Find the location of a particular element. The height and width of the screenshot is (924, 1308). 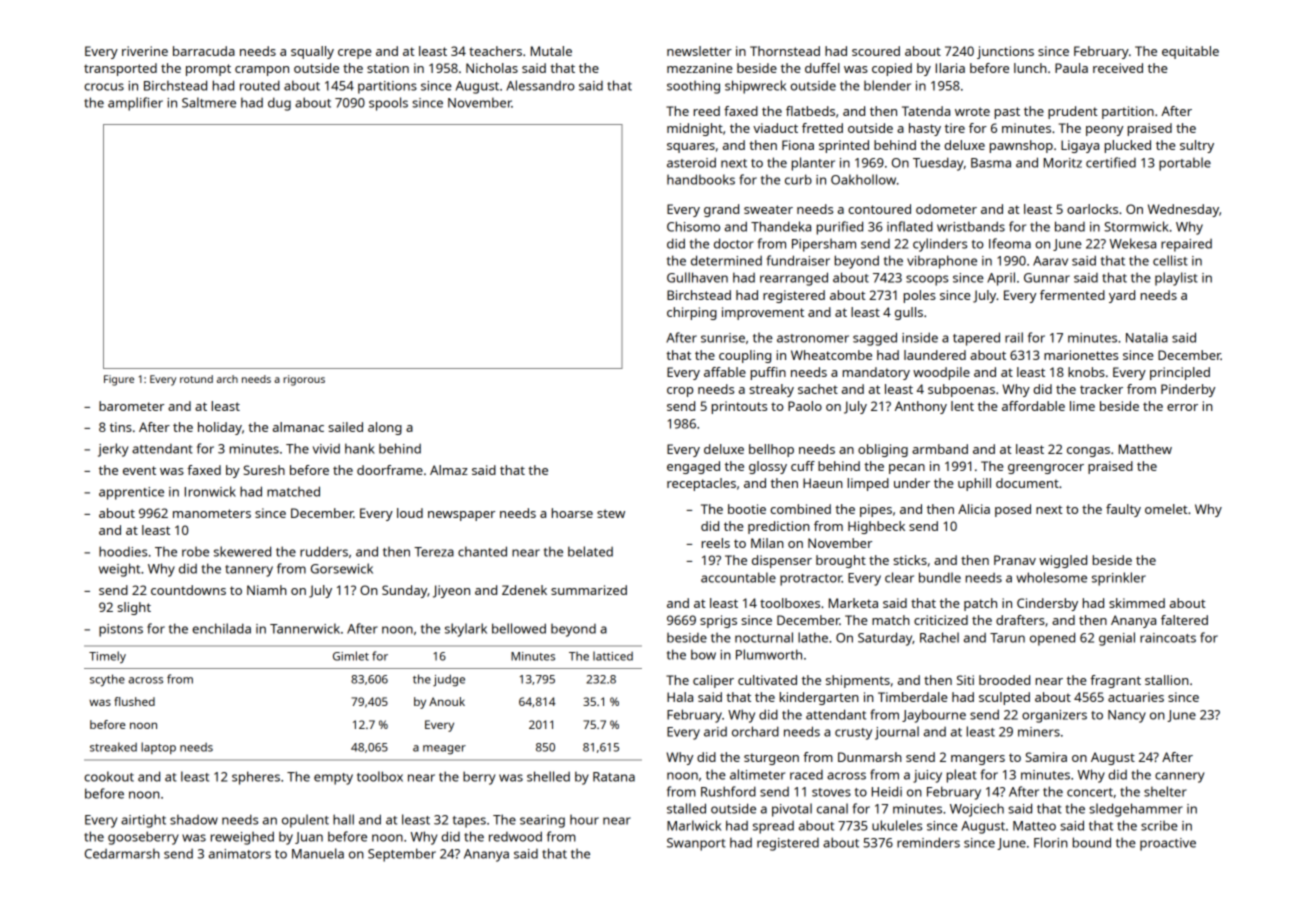

shadow is located at coordinates (194, 819).
